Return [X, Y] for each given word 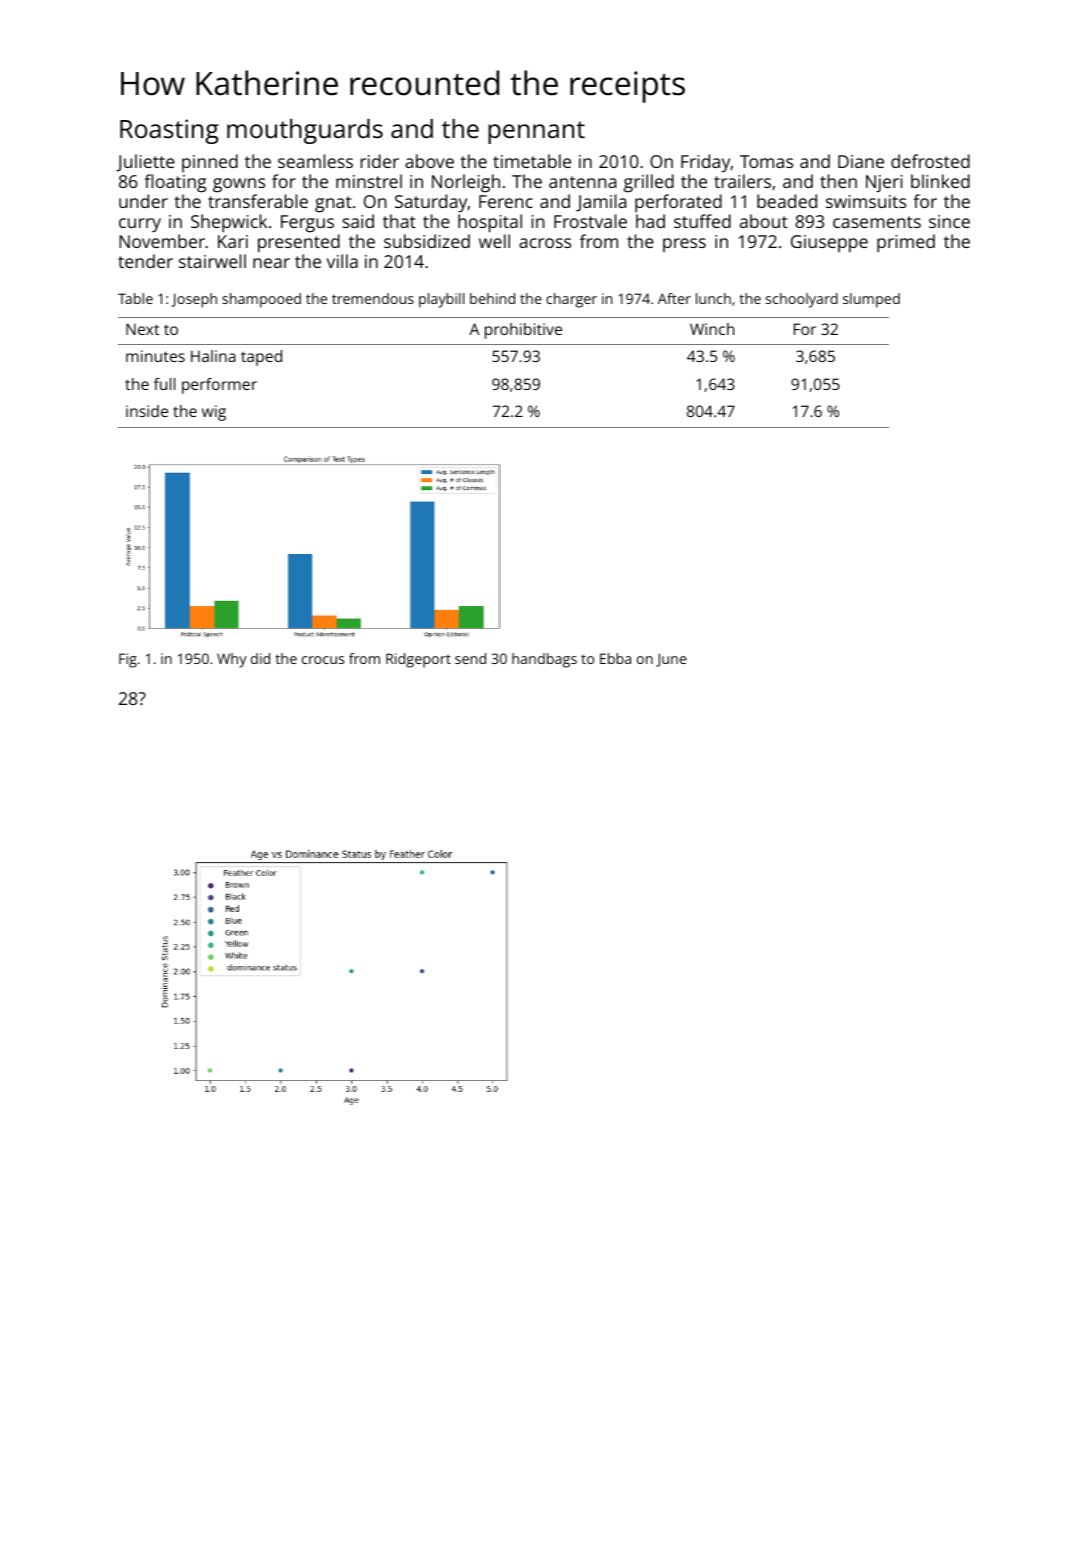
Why [232, 660]
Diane [861, 161]
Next [143, 329]
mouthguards [305, 131]
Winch [712, 329]
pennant [536, 132]
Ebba [615, 658]
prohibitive [523, 331]
